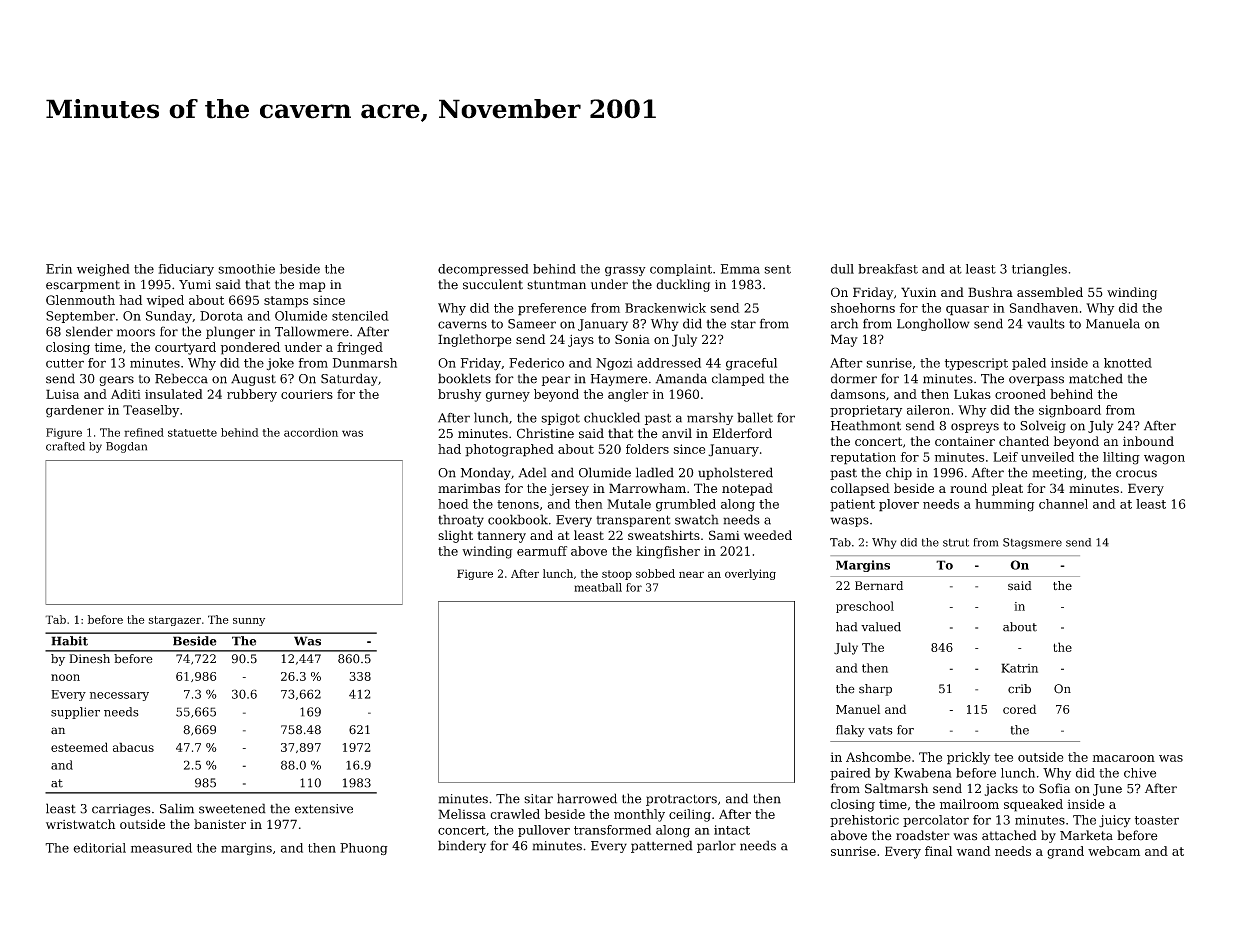  What do you see at coordinates (538, 799) in the page?
I see `sitar` at bounding box center [538, 799].
